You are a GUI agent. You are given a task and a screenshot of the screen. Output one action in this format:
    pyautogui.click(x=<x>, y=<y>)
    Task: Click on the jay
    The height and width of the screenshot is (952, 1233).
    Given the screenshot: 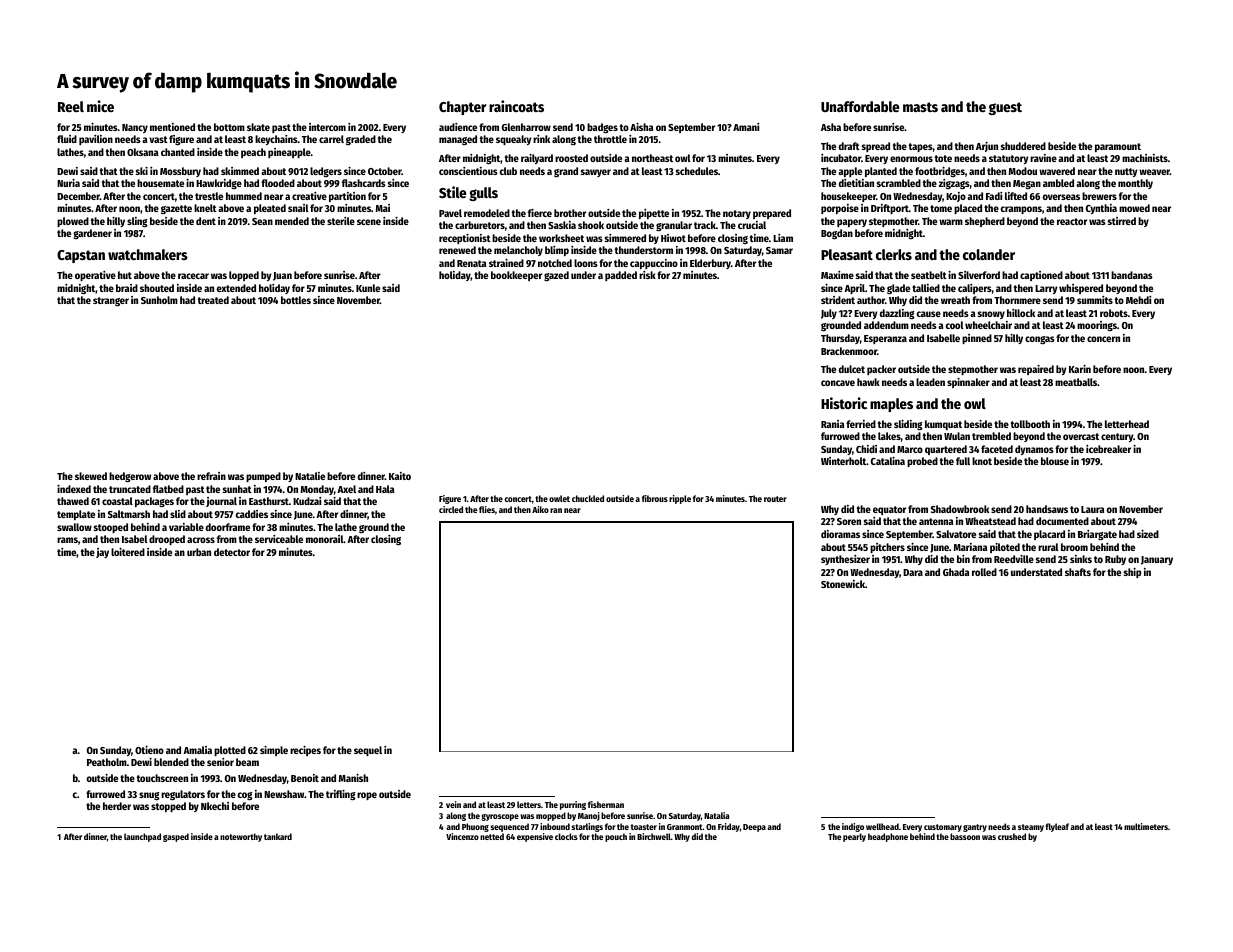 What is the action you would take?
    pyautogui.click(x=102, y=553)
